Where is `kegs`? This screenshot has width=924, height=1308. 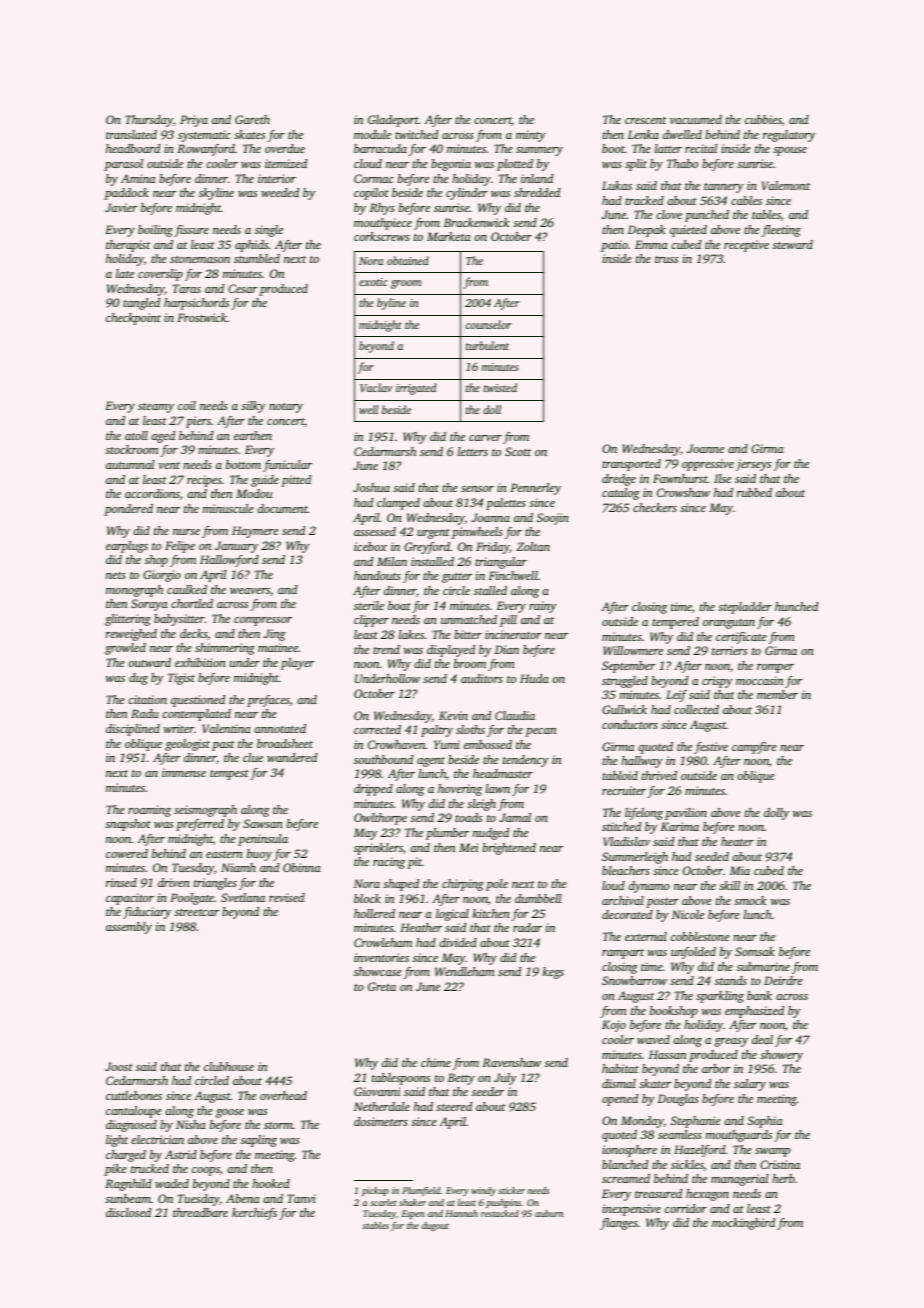 kegs is located at coordinates (553, 973).
